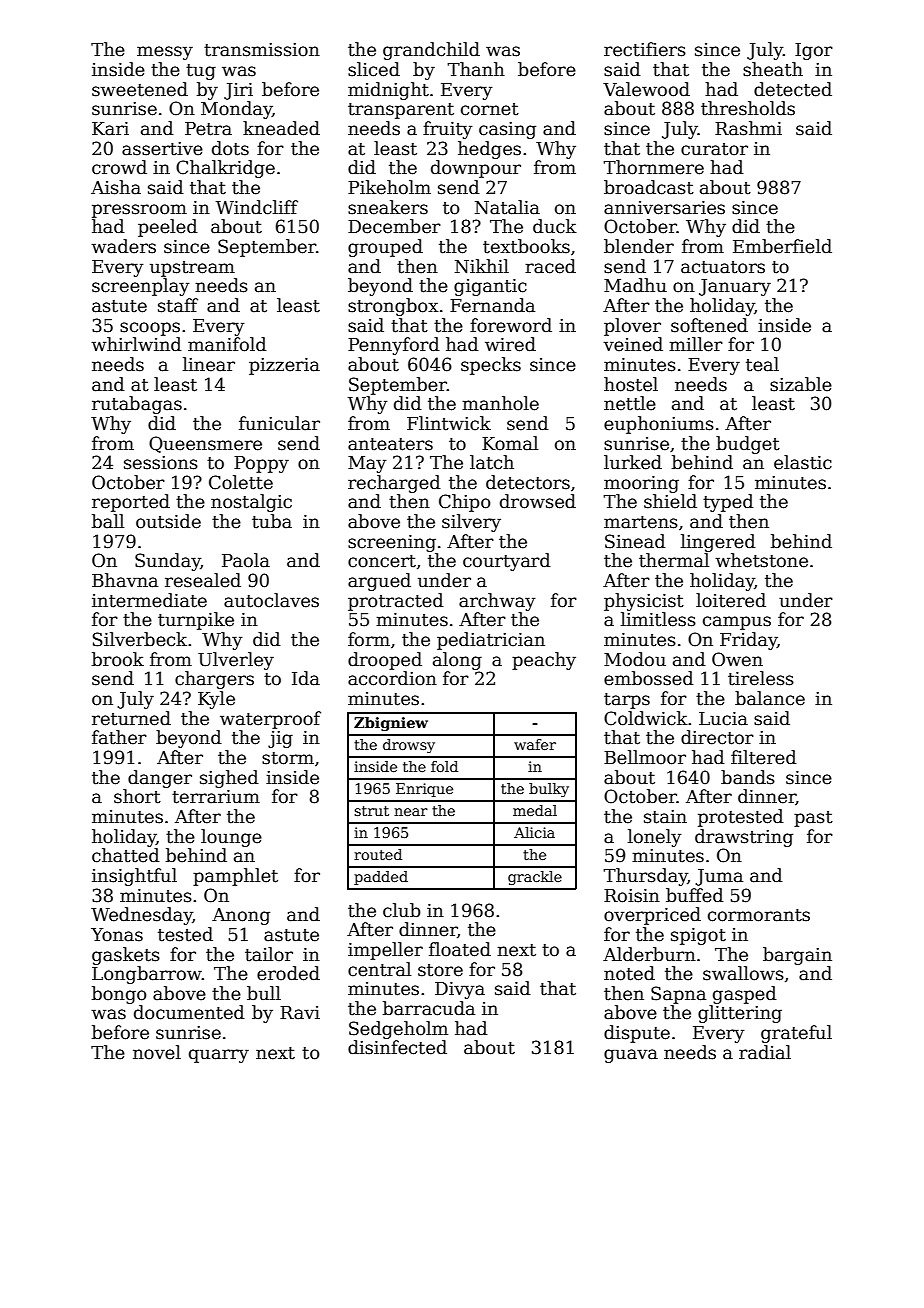  What do you see at coordinates (659, 425) in the screenshot?
I see `euphoniums` at bounding box center [659, 425].
